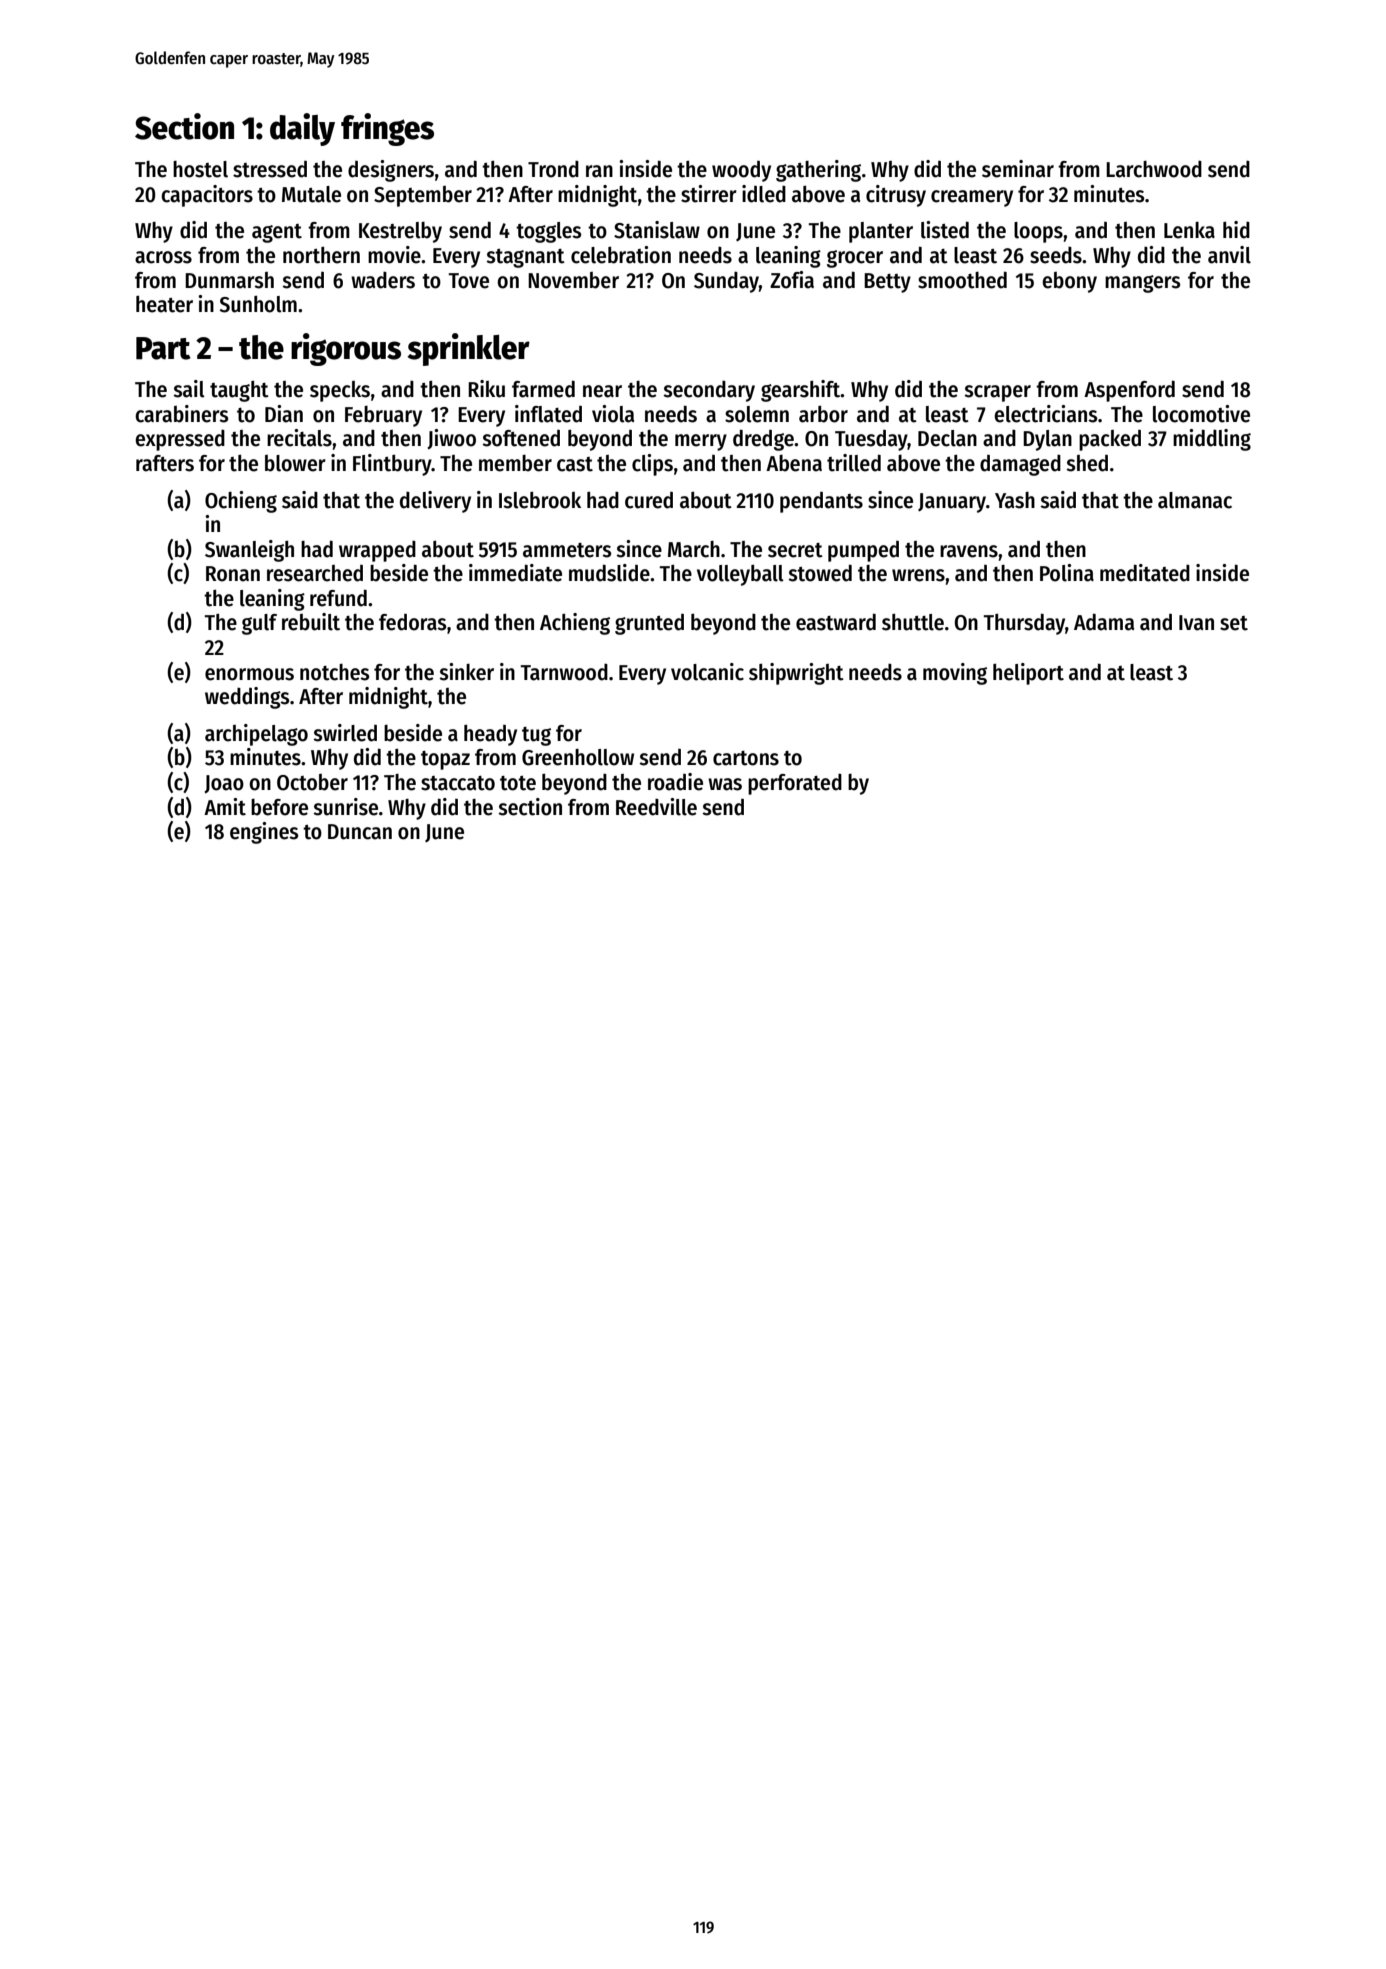  Describe the element at coordinates (1028, 674) in the screenshot. I see `heliport` at that location.
